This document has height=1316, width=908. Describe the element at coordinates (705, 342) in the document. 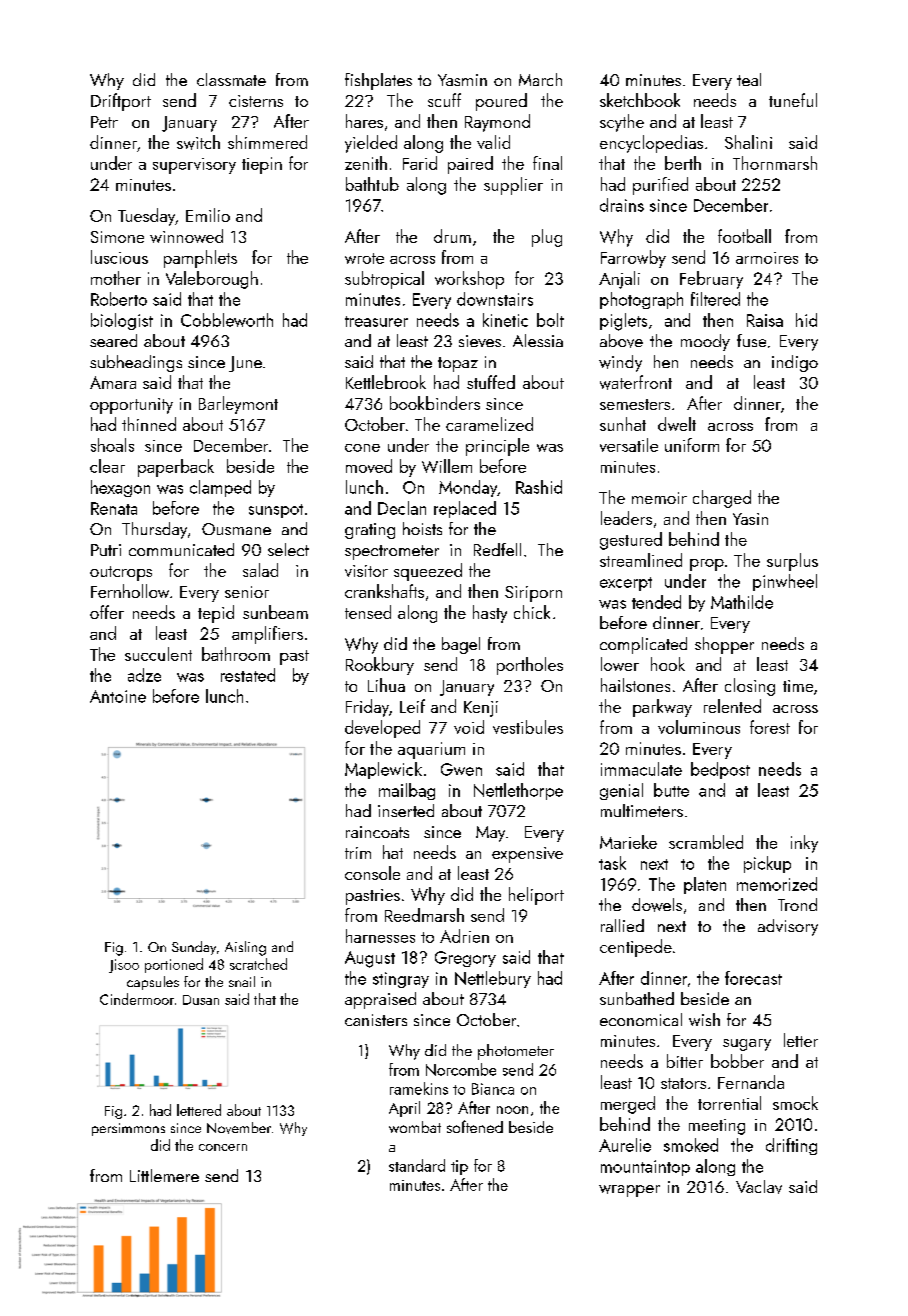

I see `moody` at that location.
